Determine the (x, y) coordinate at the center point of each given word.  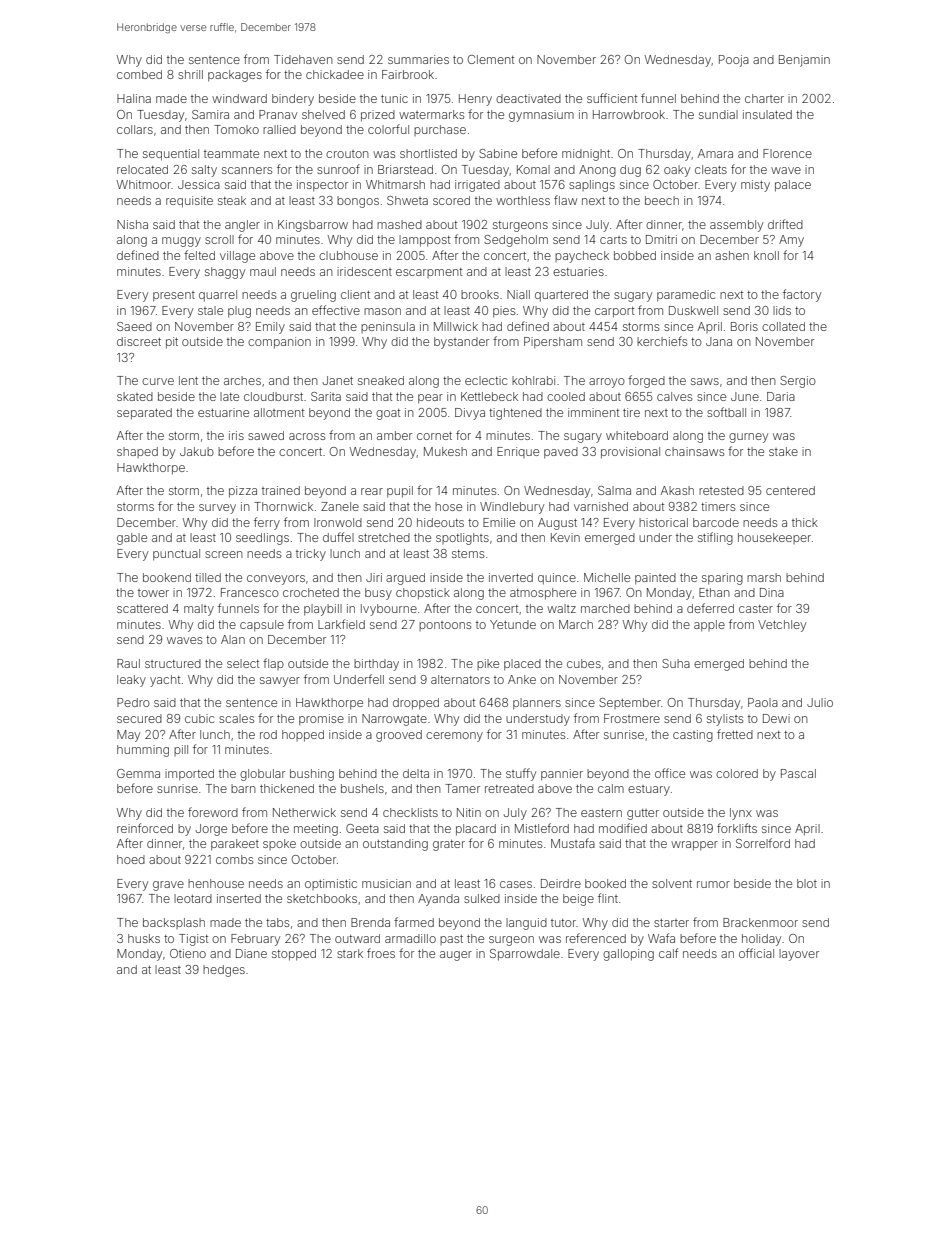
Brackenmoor (760, 922)
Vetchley (782, 626)
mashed (399, 224)
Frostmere (632, 718)
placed (522, 665)
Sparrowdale (525, 955)
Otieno (188, 953)
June (745, 396)
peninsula (388, 327)
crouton (347, 154)
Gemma (138, 773)
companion (279, 343)
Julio (820, 702)
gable (132, 539)
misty (755, 186)
